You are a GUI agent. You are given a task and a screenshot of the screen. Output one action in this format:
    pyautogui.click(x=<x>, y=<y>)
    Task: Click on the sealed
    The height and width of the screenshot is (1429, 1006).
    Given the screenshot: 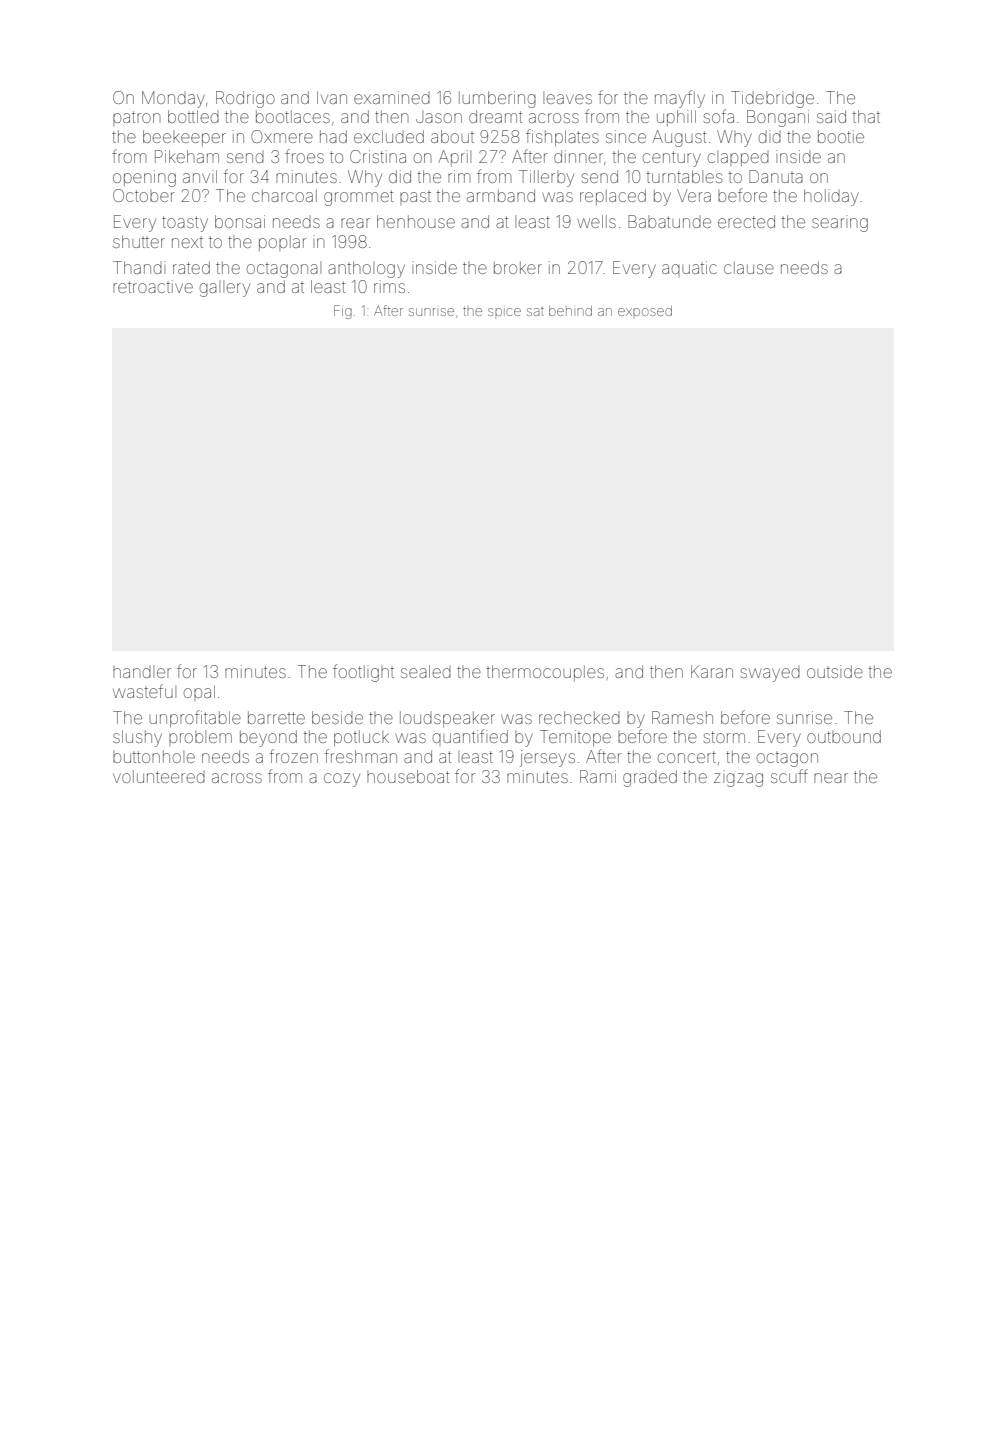 What is the action you would take?
    pyautogui.click(x=426, y=671)
